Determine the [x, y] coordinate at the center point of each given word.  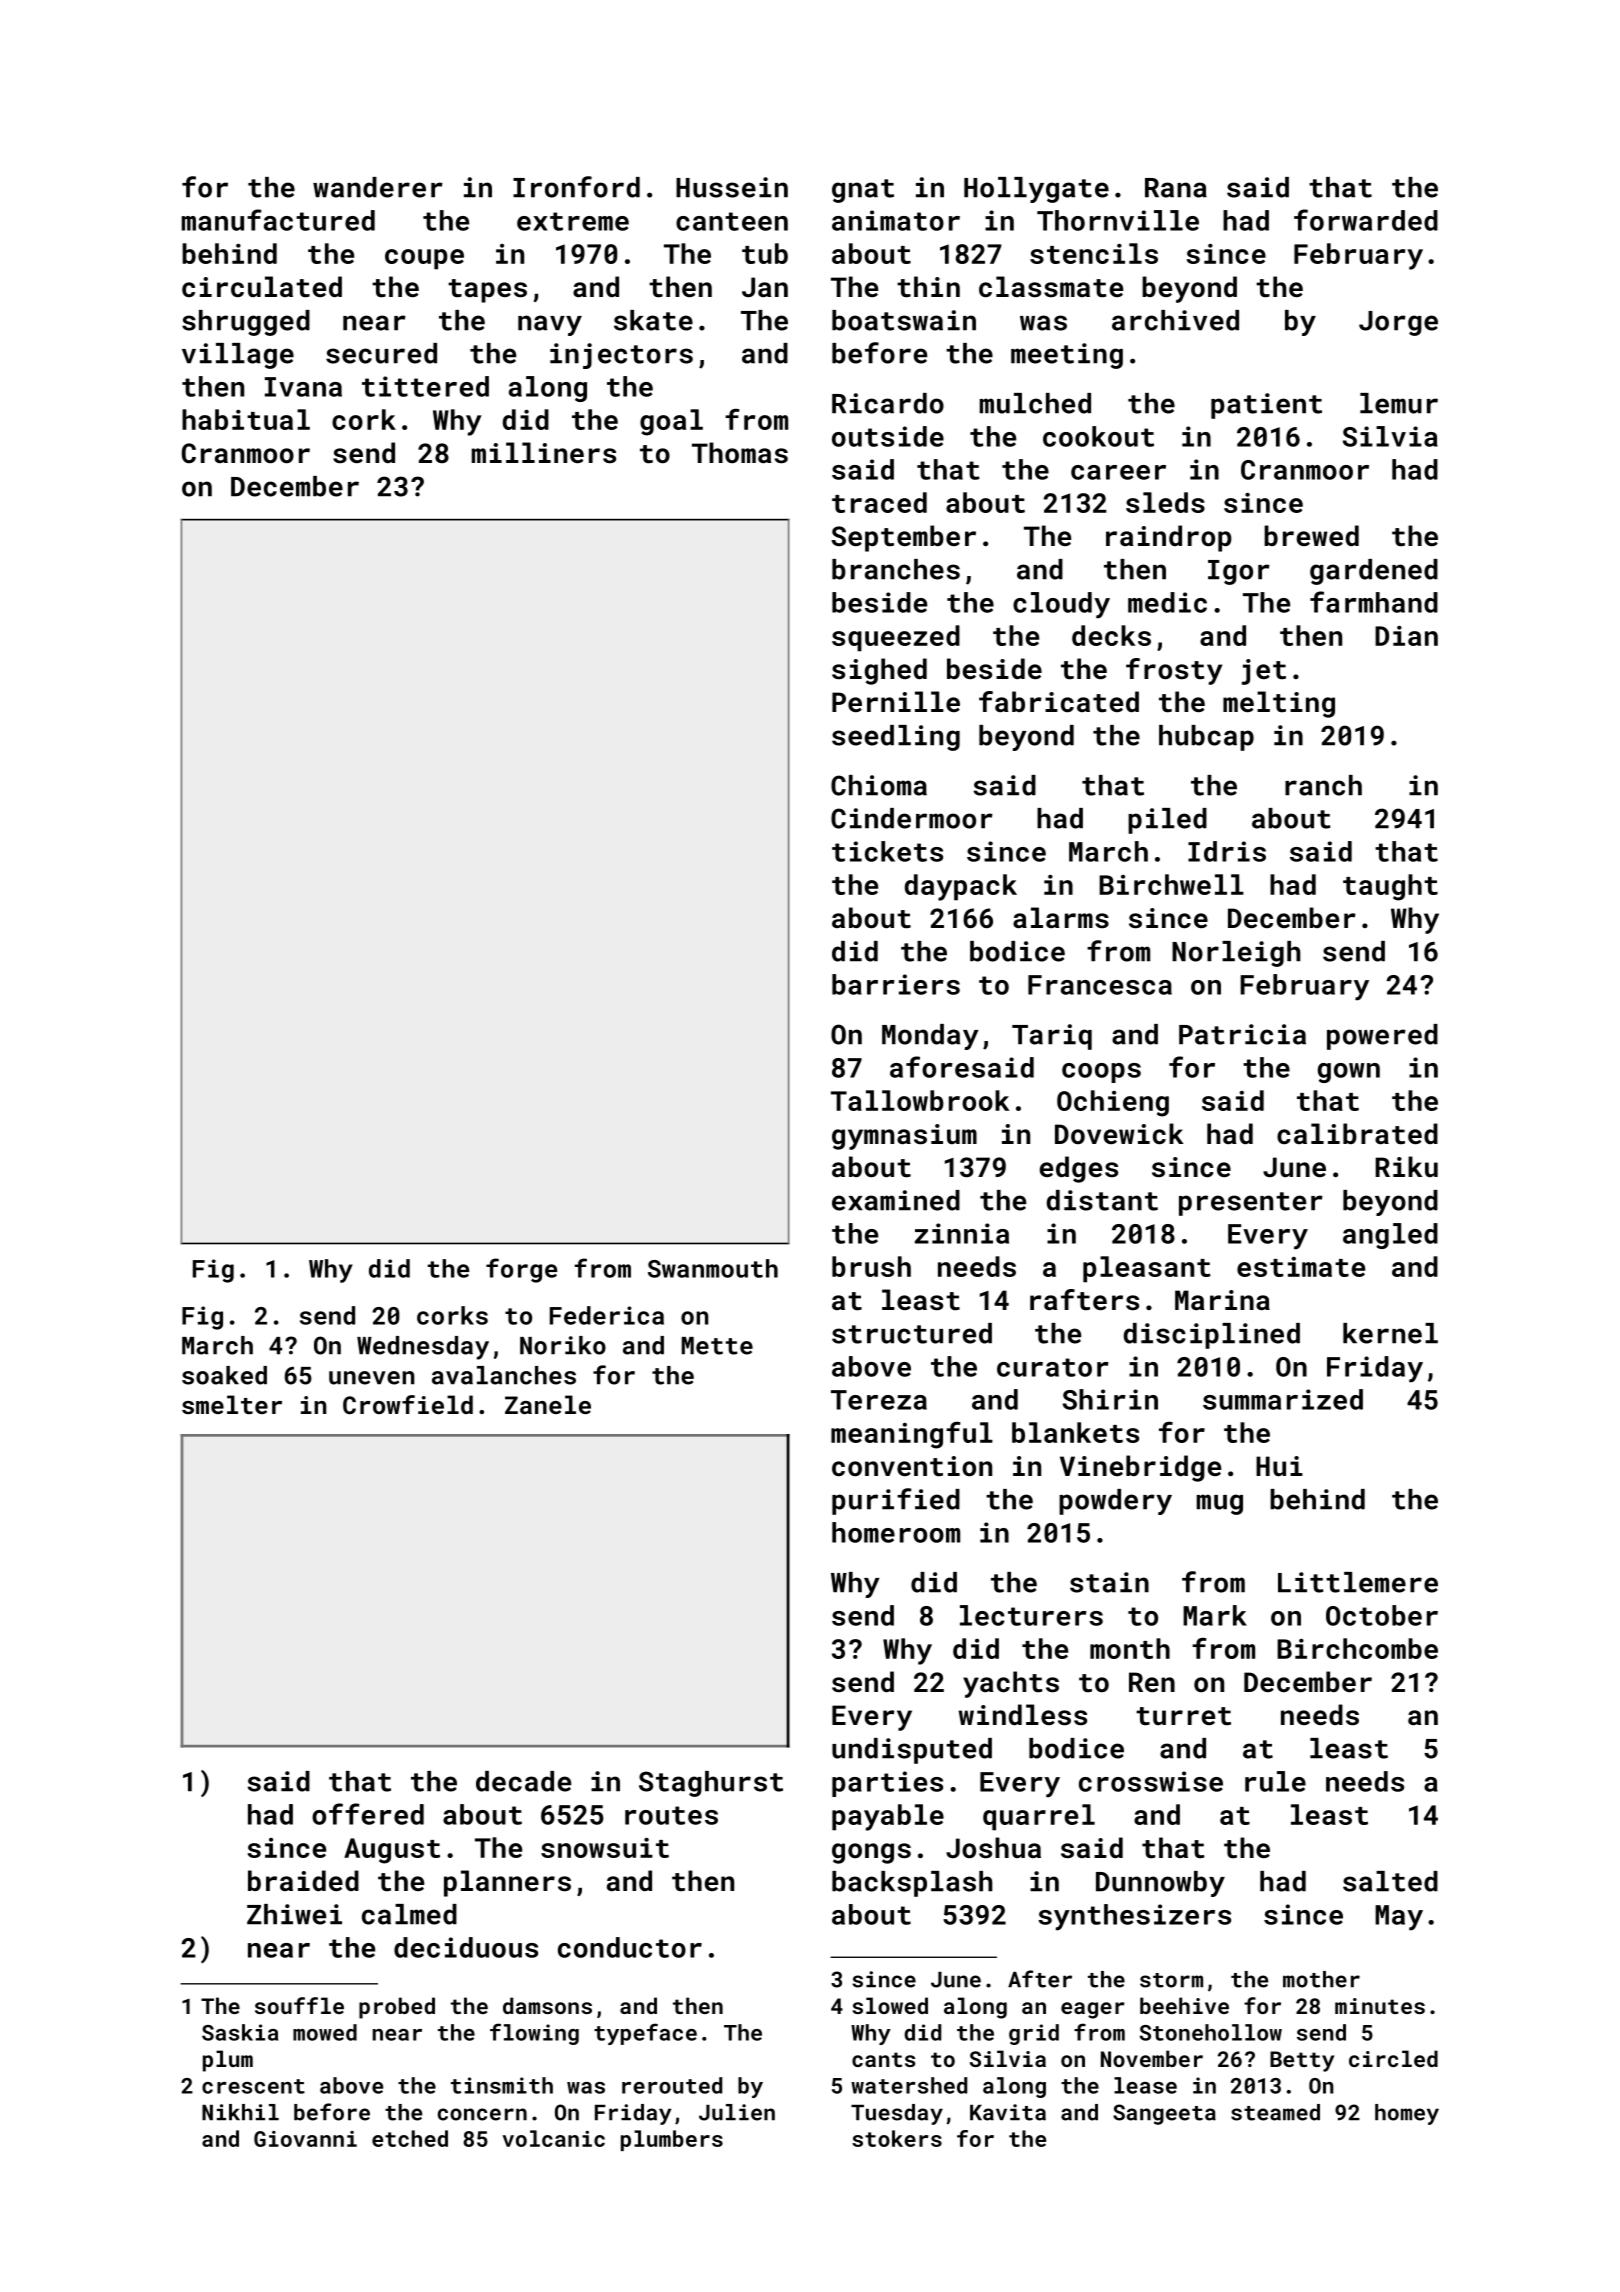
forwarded [1366, 220]
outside [888, 436]
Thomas [740, 453]
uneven [371, 1378]
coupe [424, 259]
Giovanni [305, 2139]
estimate [1301, 1267]
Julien [737, 2112]
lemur [1399, 403]
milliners [544, 453]
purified [896, 1501]
